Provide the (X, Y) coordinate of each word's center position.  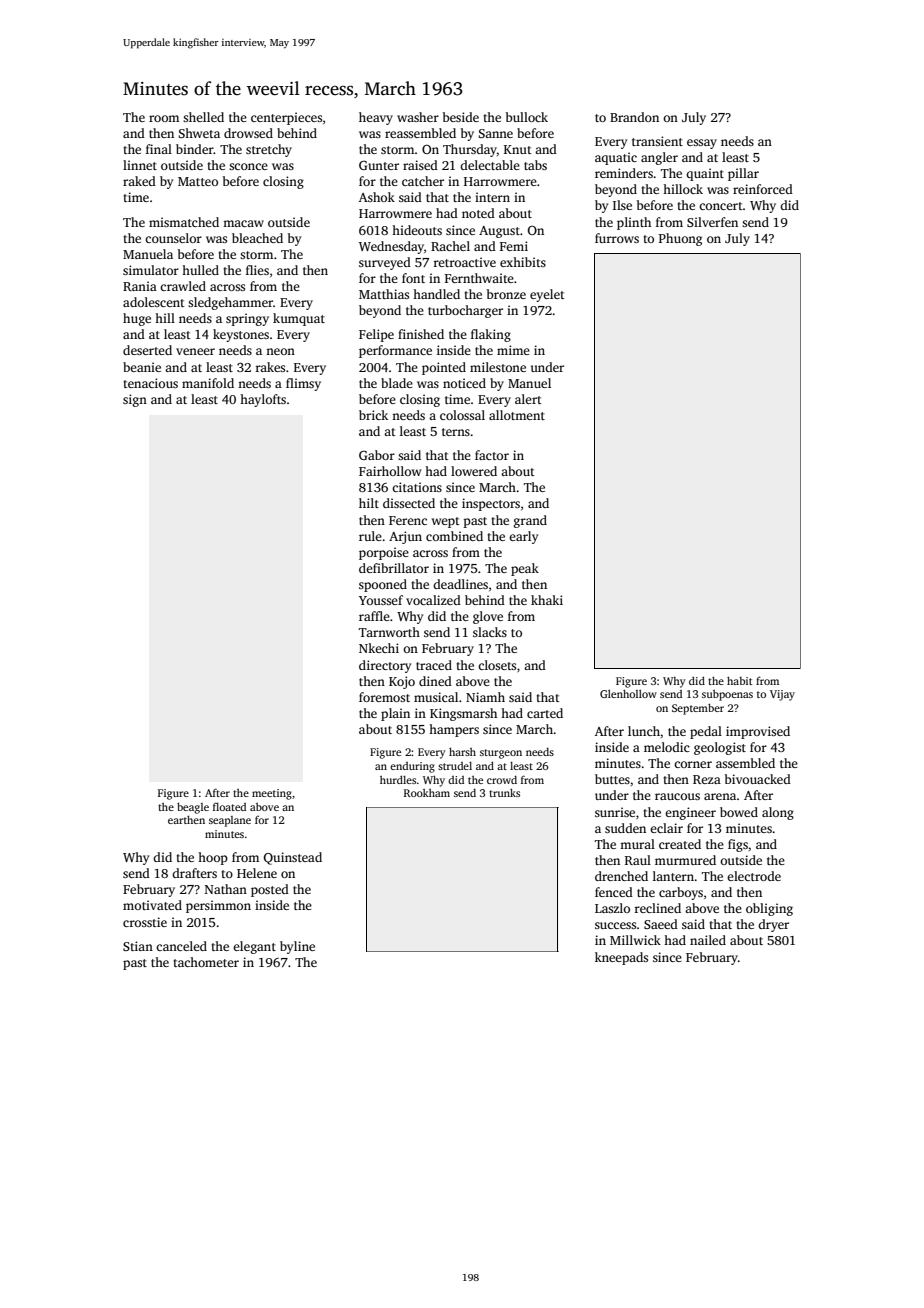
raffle (374, 616)
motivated (152, 905)
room (164, 118)
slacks (490, 632)
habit (739, 680)
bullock (527, 117)
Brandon (634, 117)
